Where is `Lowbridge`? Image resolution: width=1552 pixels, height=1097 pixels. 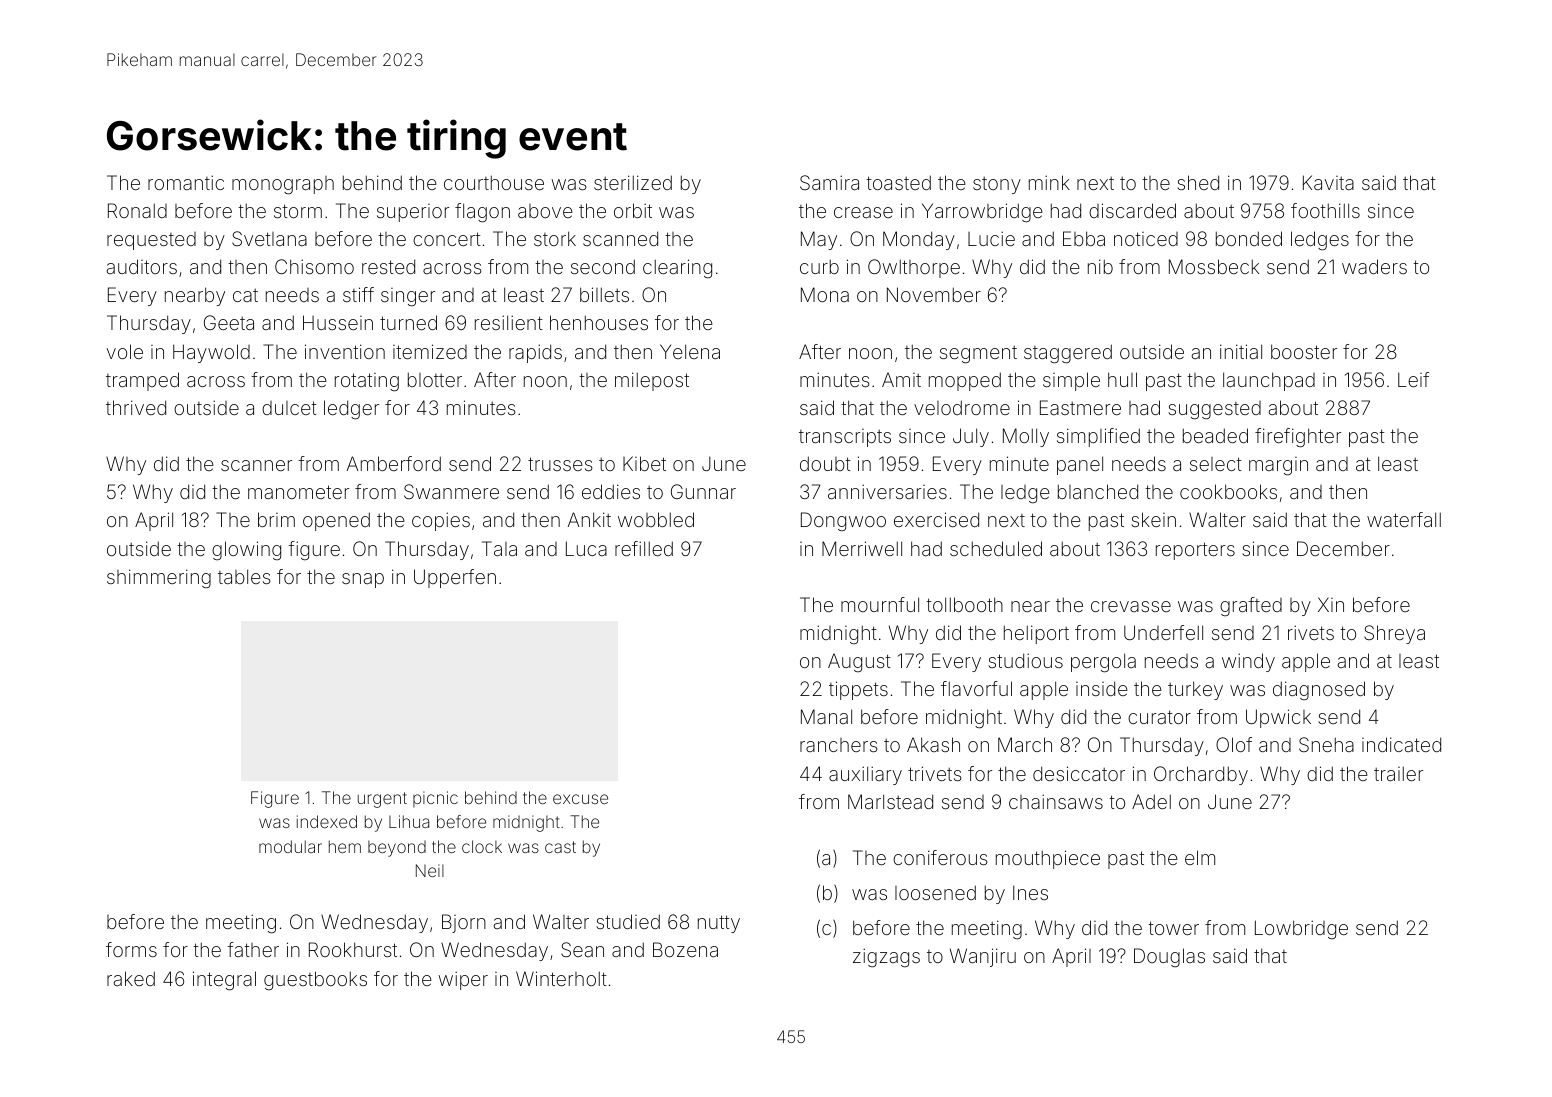 Lowbridge is located at coordinates (1301, 929).
